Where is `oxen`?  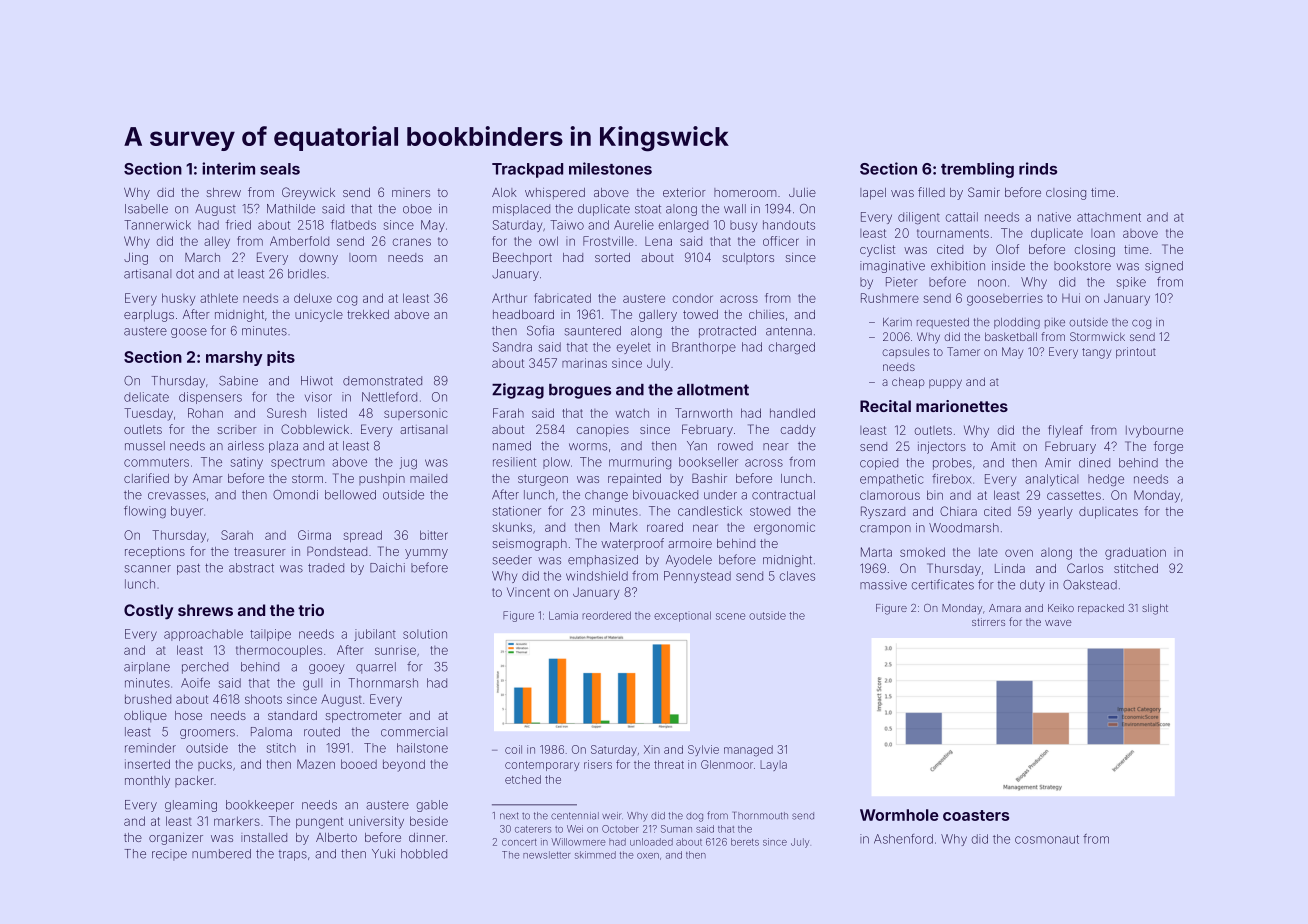
oxen is located at coordinates (648, 856).
